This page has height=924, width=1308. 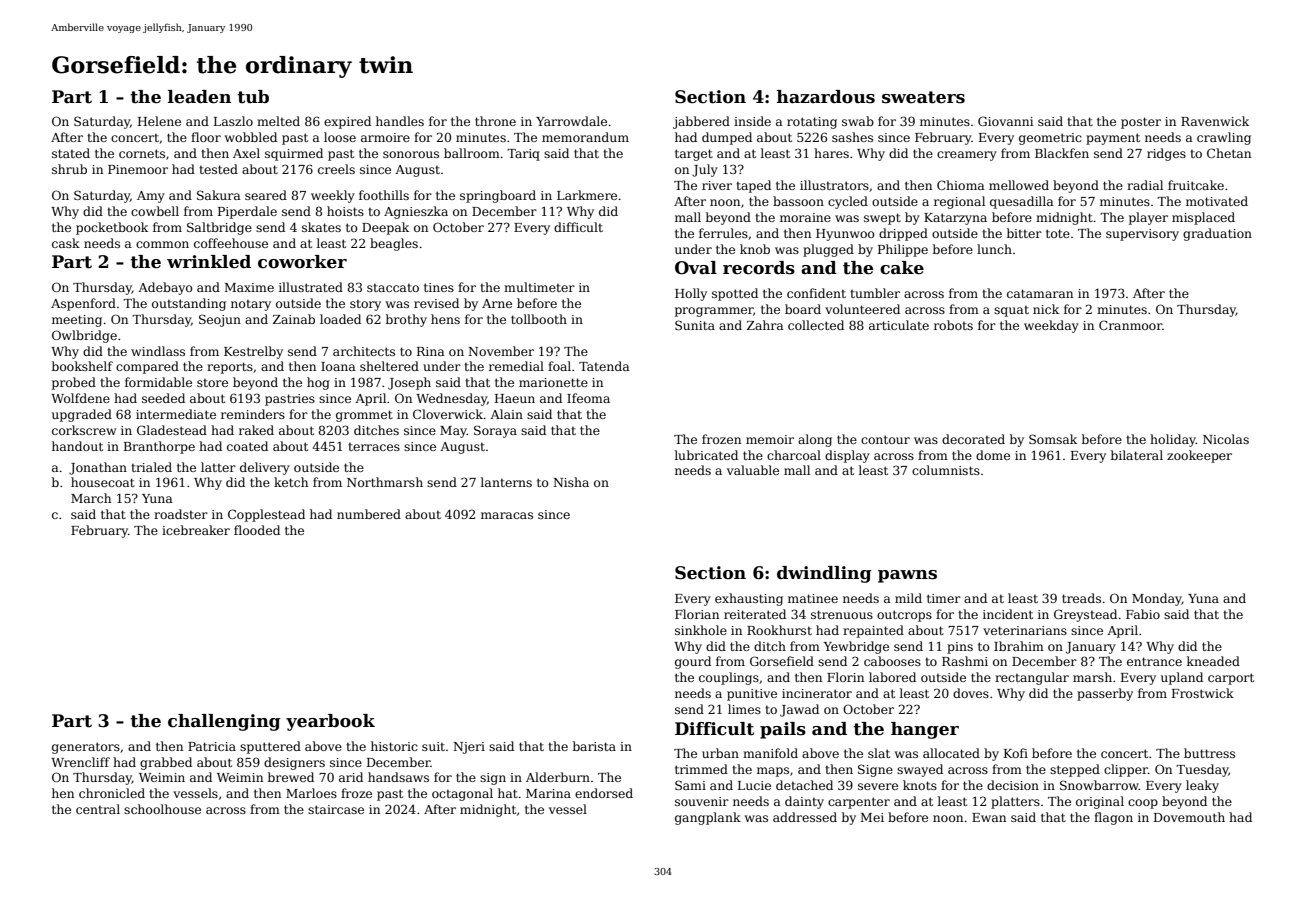 I want to click on hazardous, so click(x=826, y=97).
